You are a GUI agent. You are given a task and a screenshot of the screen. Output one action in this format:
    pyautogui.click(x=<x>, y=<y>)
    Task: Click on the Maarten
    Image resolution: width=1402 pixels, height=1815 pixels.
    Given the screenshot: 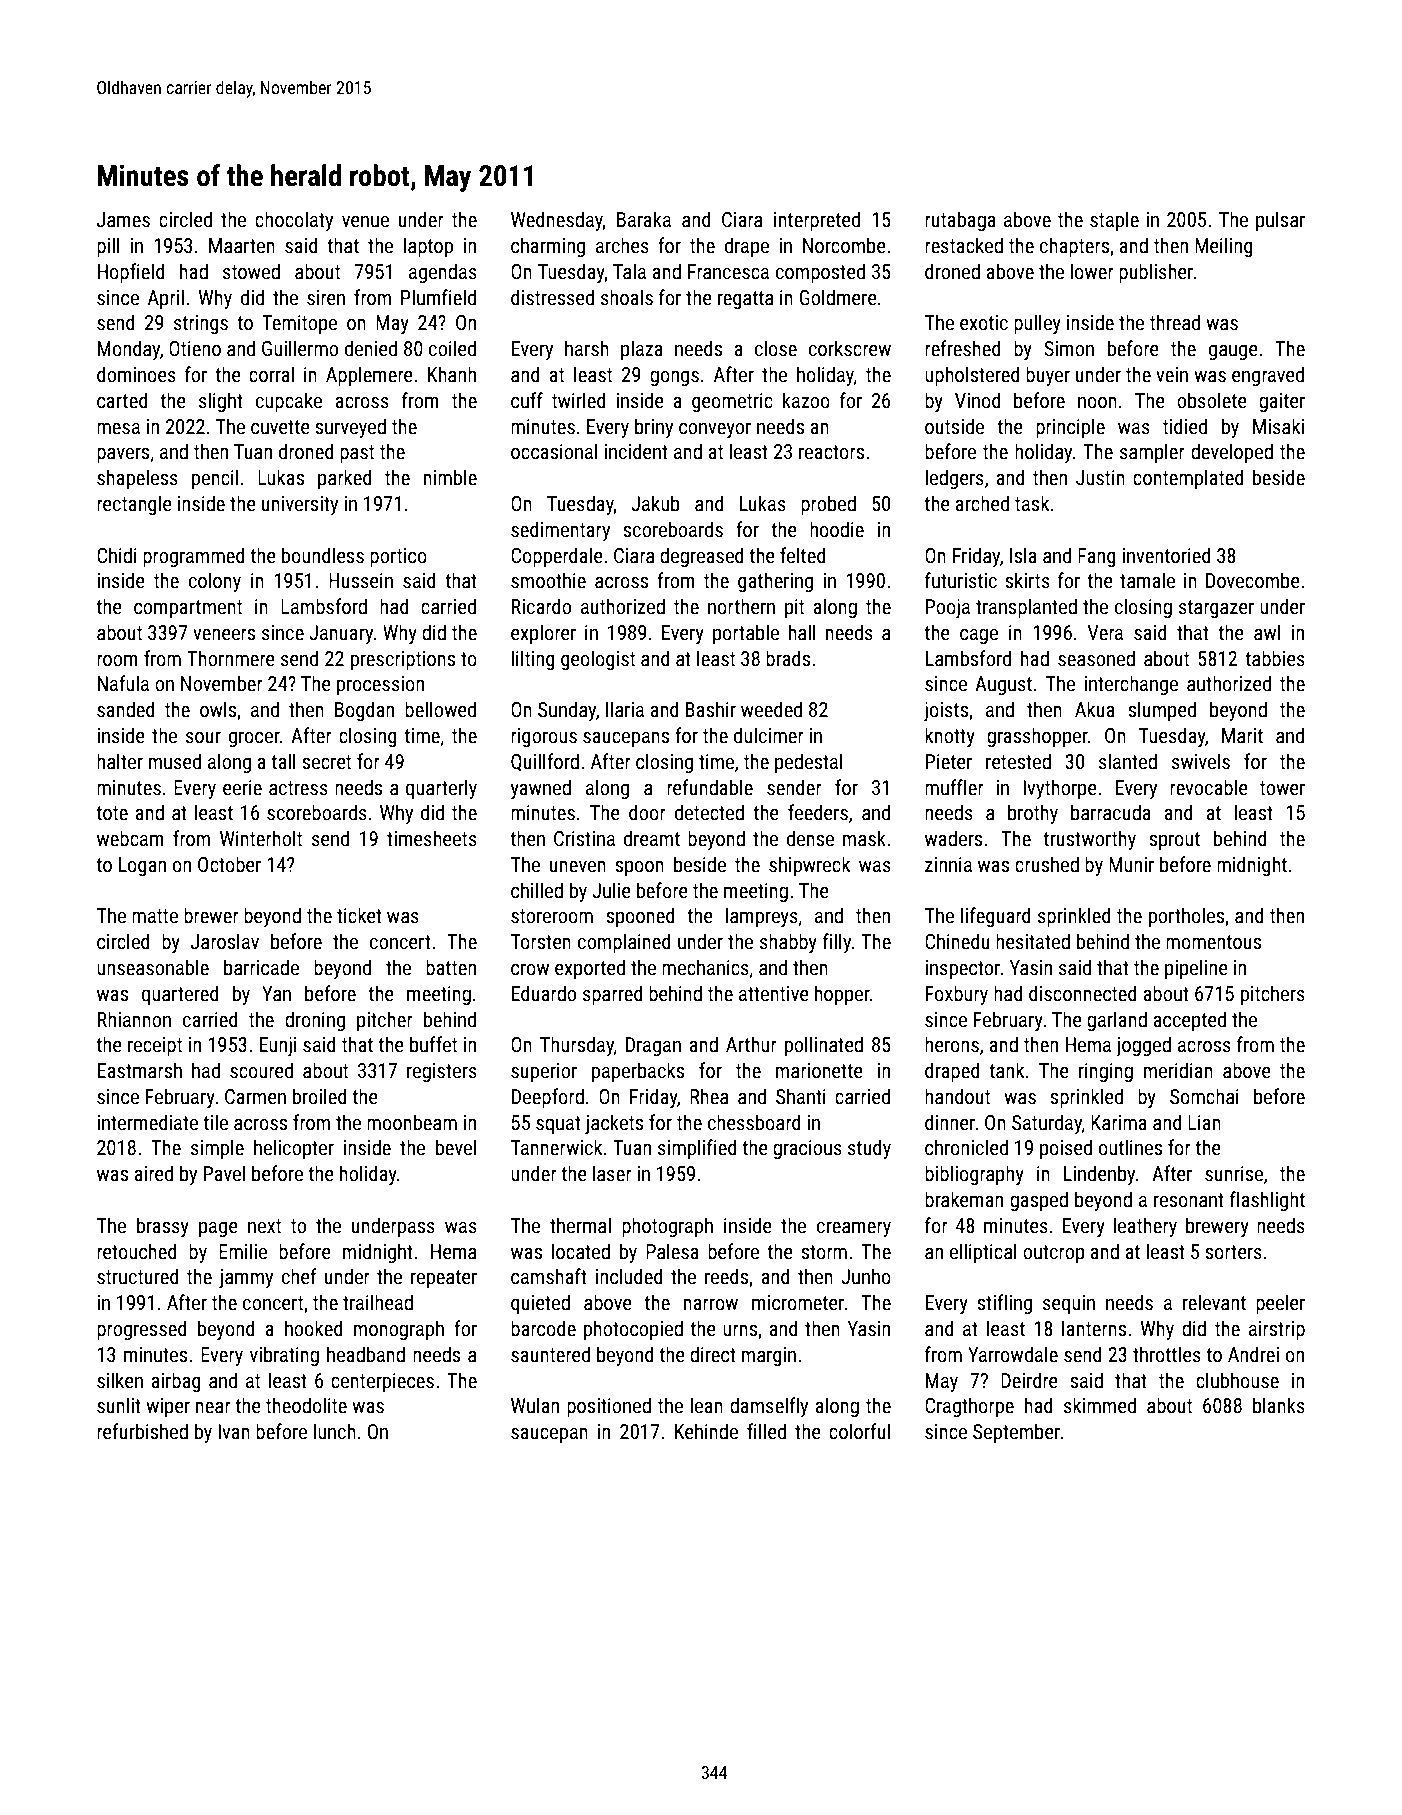 What is the action you would take?
    pyautogui.click(x=242, y=245)
